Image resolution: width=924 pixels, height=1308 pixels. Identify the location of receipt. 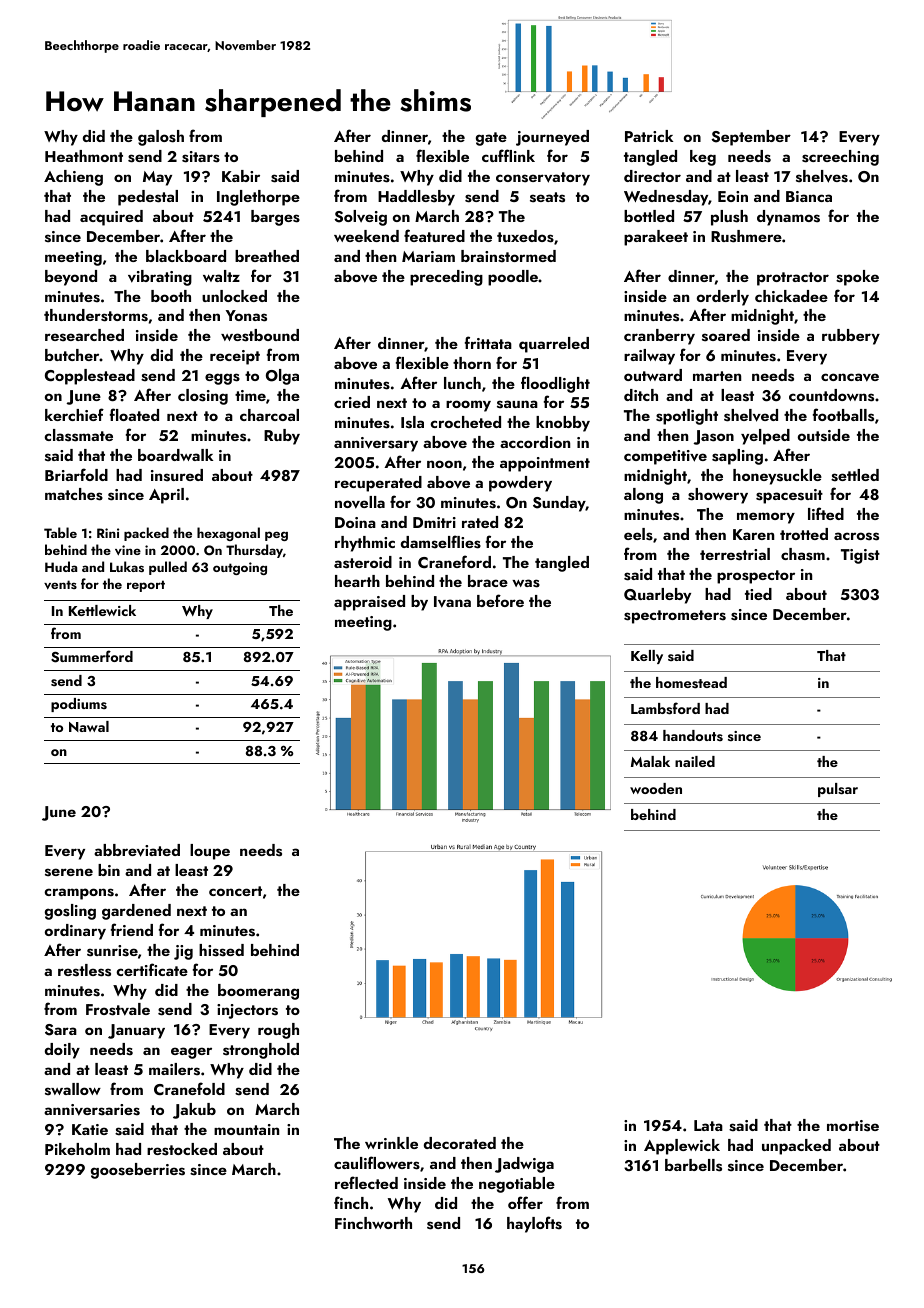
(235, 357).
